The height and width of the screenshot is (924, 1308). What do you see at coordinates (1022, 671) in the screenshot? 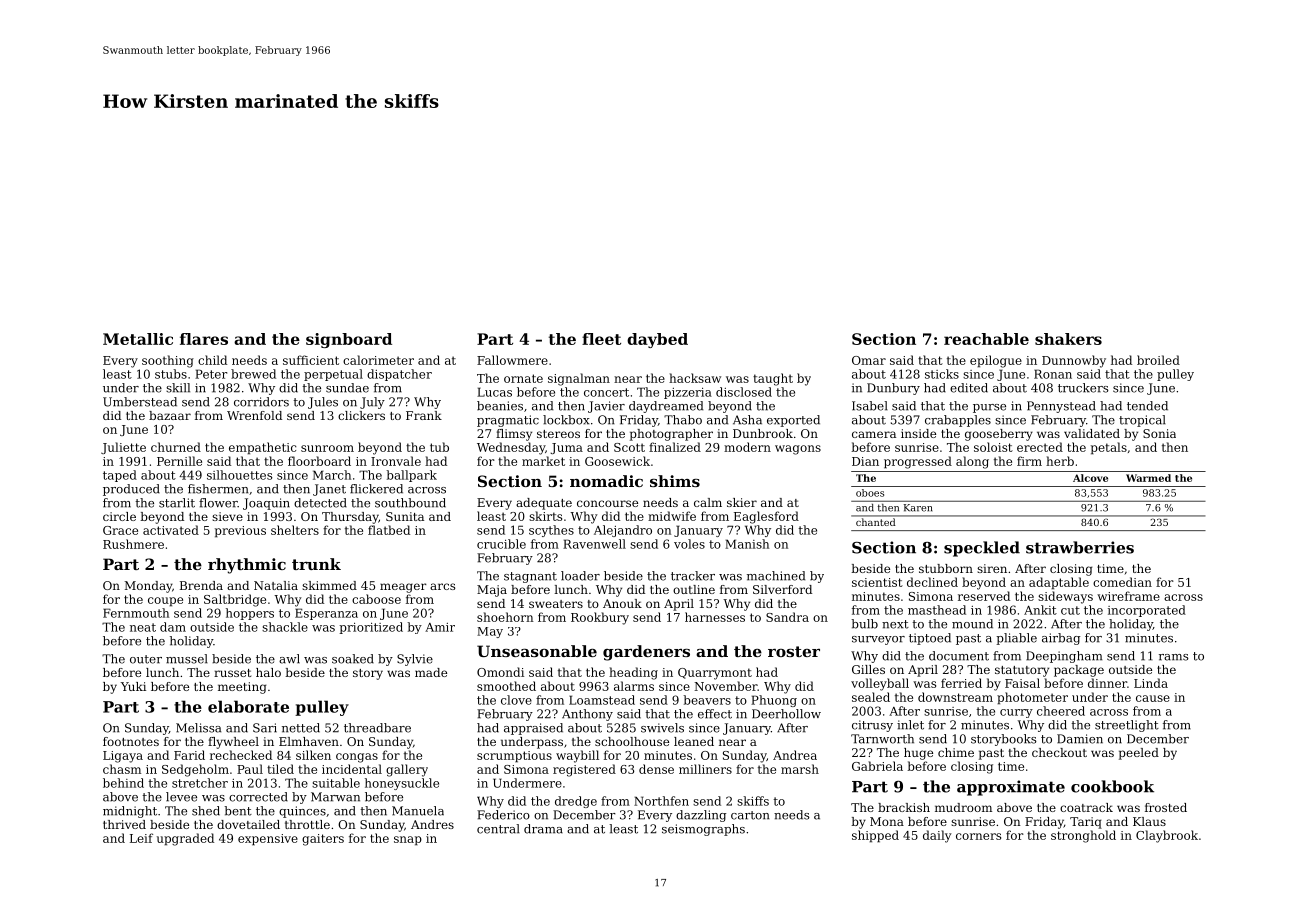
I see `statutory` at bounding box center [1022, 671].
